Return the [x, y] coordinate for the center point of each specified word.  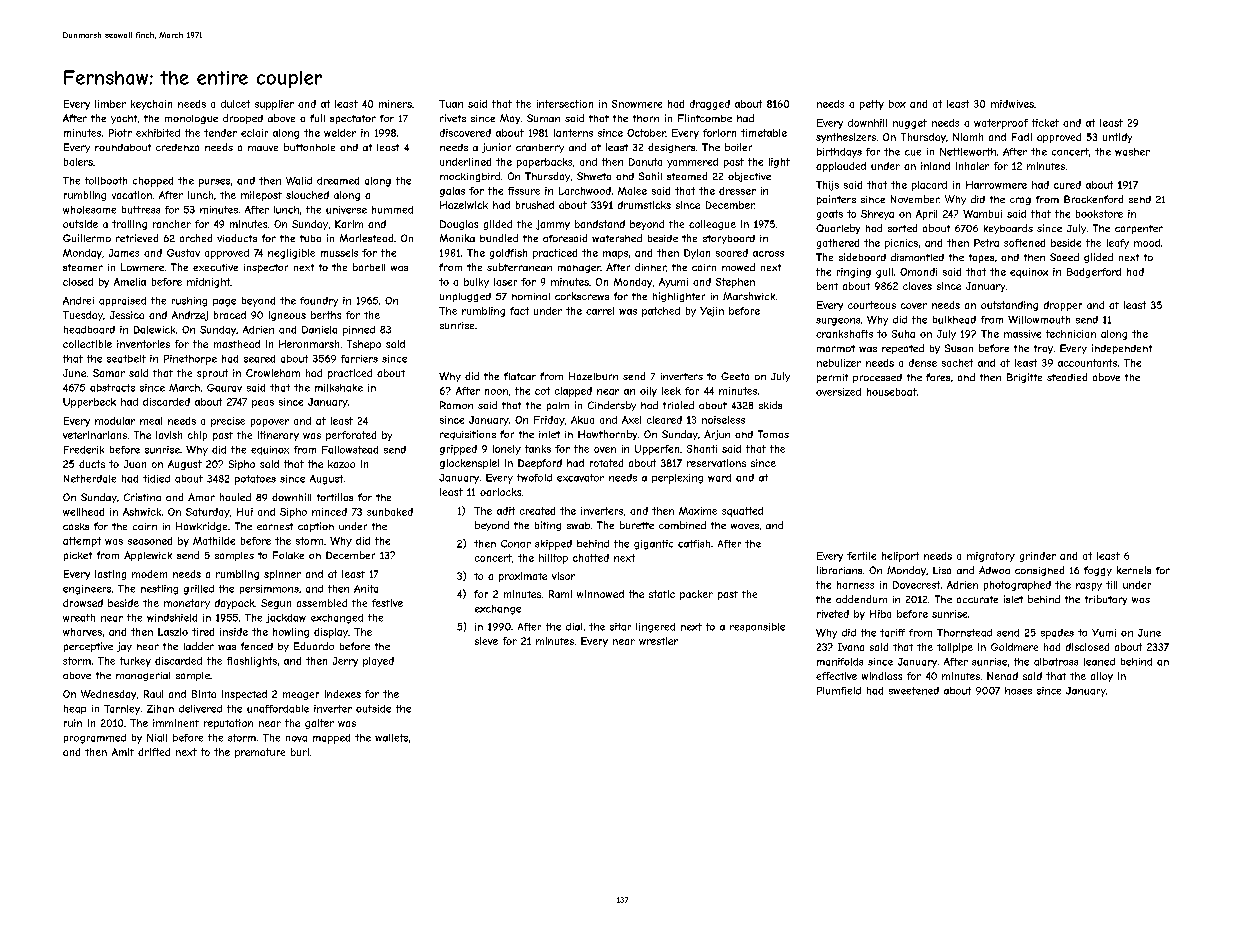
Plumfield [839, 691]
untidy [1117, 138]
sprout [212, 374]
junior [496, 148]
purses [214, 183]
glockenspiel [469, 464]
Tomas [773, 434]
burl [300, 752]
